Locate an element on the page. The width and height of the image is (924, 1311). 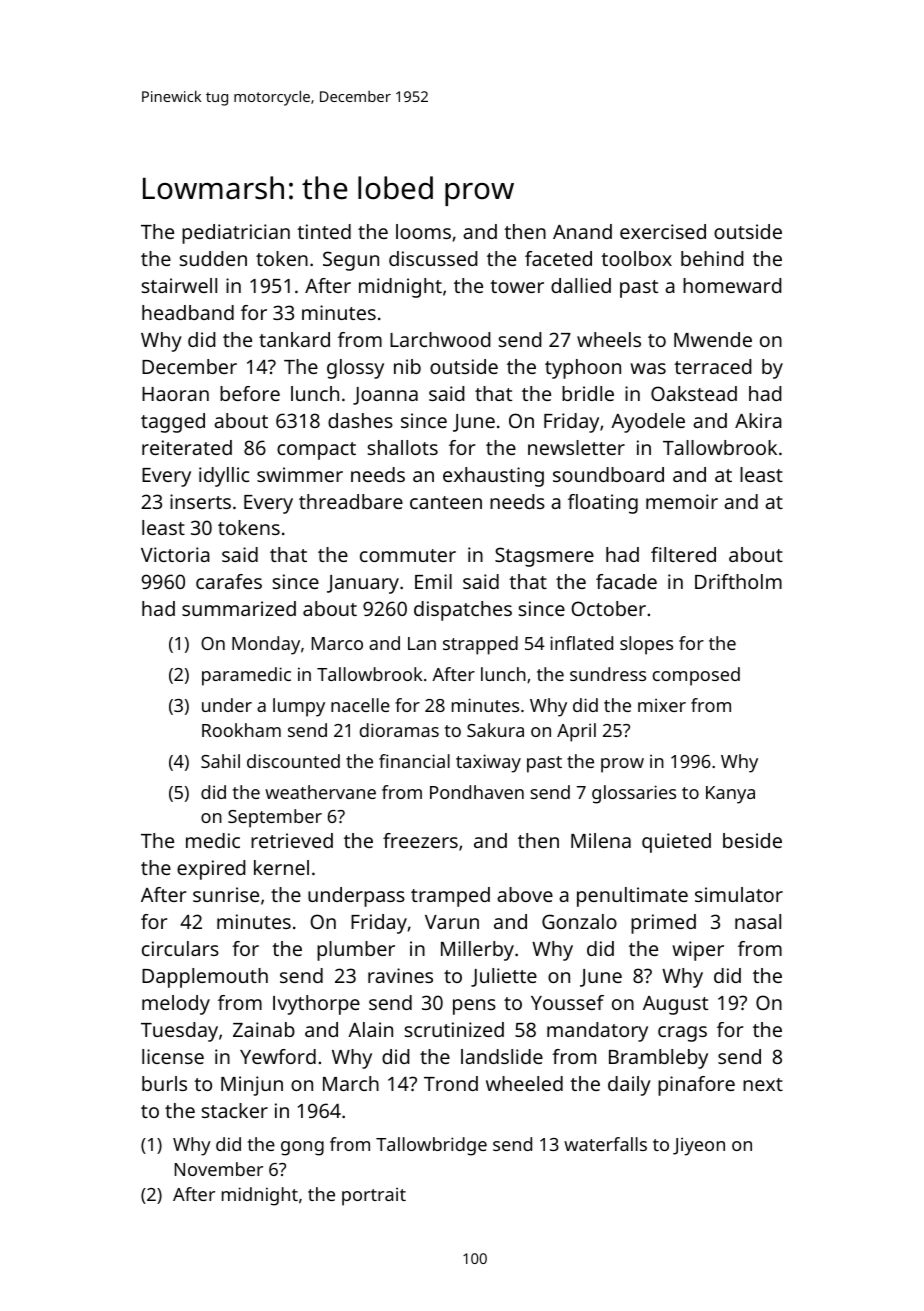
Larchwood is located at coordinates (440, 339).
